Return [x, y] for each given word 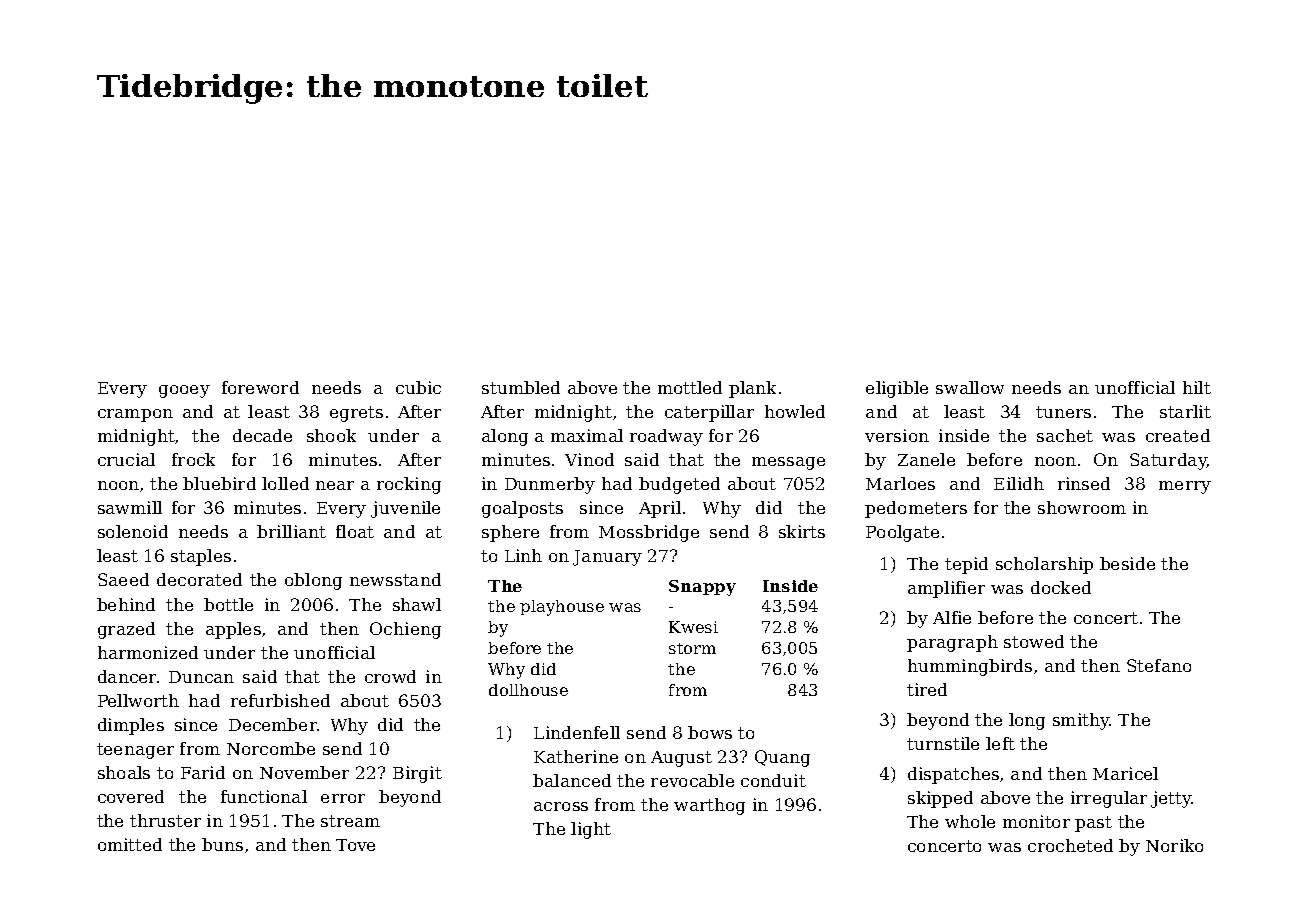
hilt [1197, 387]
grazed [126, 630]
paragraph [952, 643]
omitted [130, 844]
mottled [690, 387]
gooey [184, 391]
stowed [1034, 641]
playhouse [562, 608]
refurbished [280, 700]
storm [692, 648]
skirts [802, 531]
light [591, 830]
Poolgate [902, 533]
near [335, 485]
